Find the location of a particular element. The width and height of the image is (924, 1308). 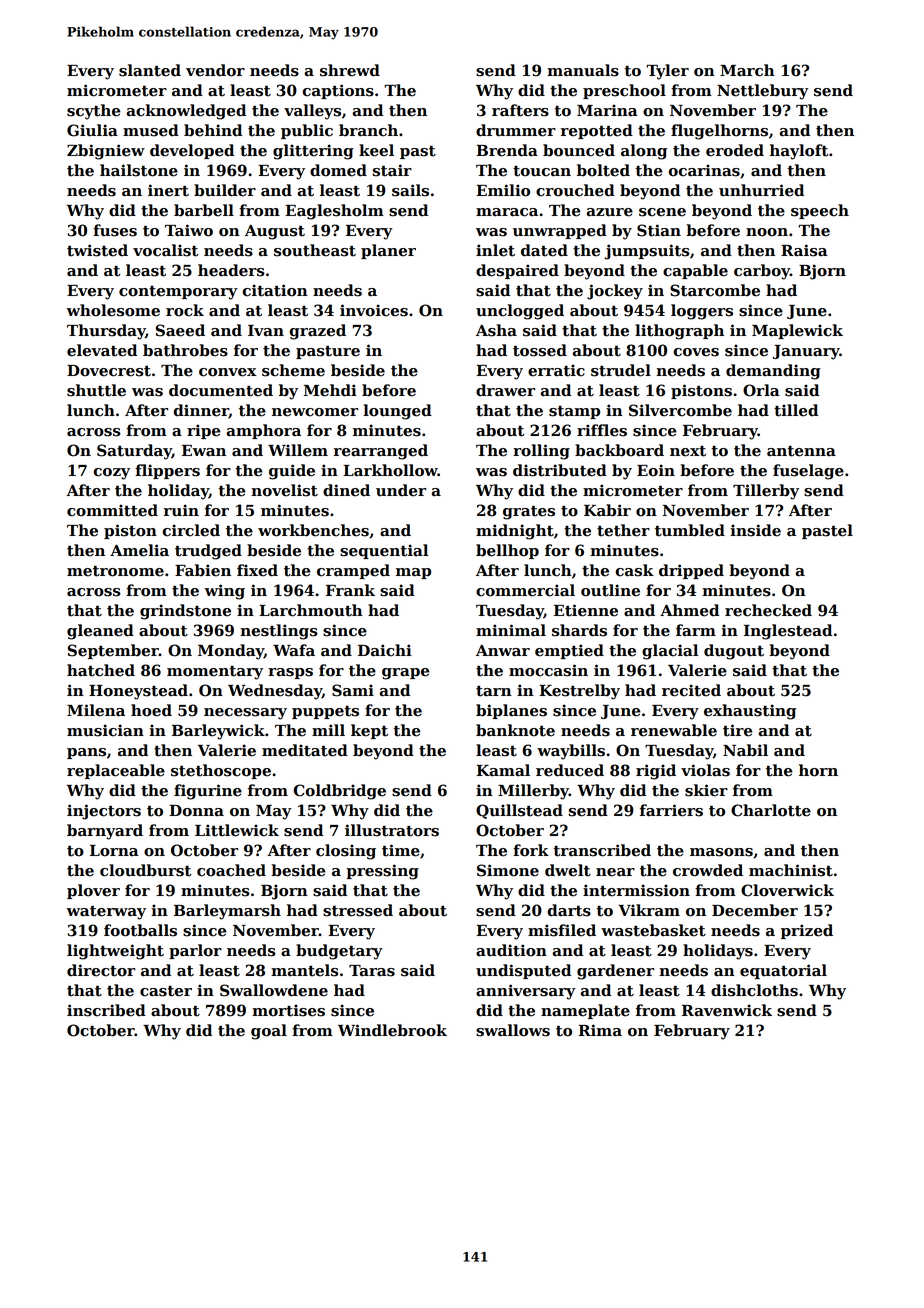

slanted is located at coordinates (150, 70).
